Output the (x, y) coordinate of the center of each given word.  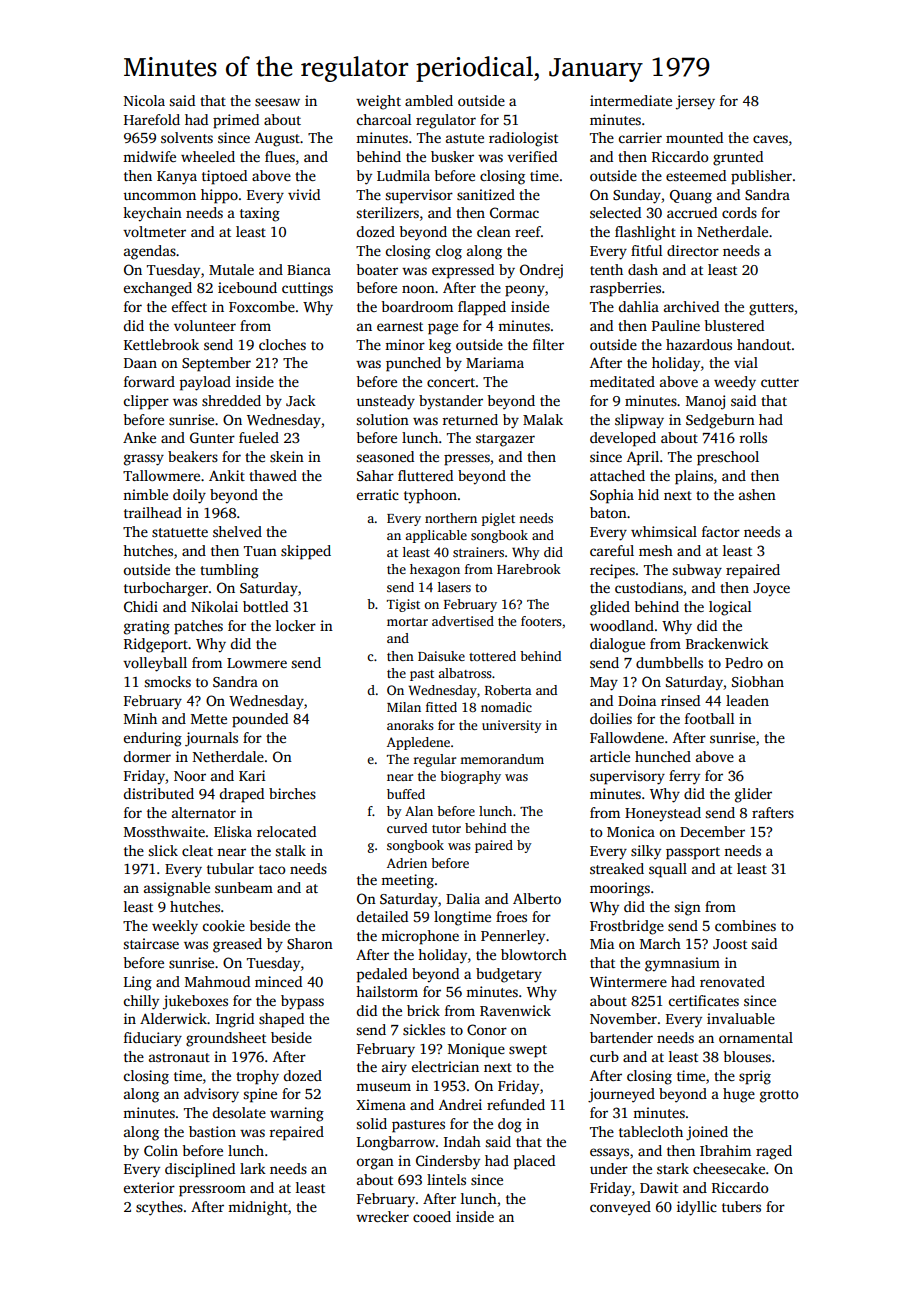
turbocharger (166, 589)
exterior (149, 1187)
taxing (260, 214)
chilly (141, 1002)
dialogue (617, 645)
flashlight (645, 233)
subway (697, 571)
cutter (780, 382)
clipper (146, 402)
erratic (378, 494)
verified (532, 156)
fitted (441, 707)
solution (382, 419)
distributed (159, 793)
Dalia (463, 898)
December (712, 831)
